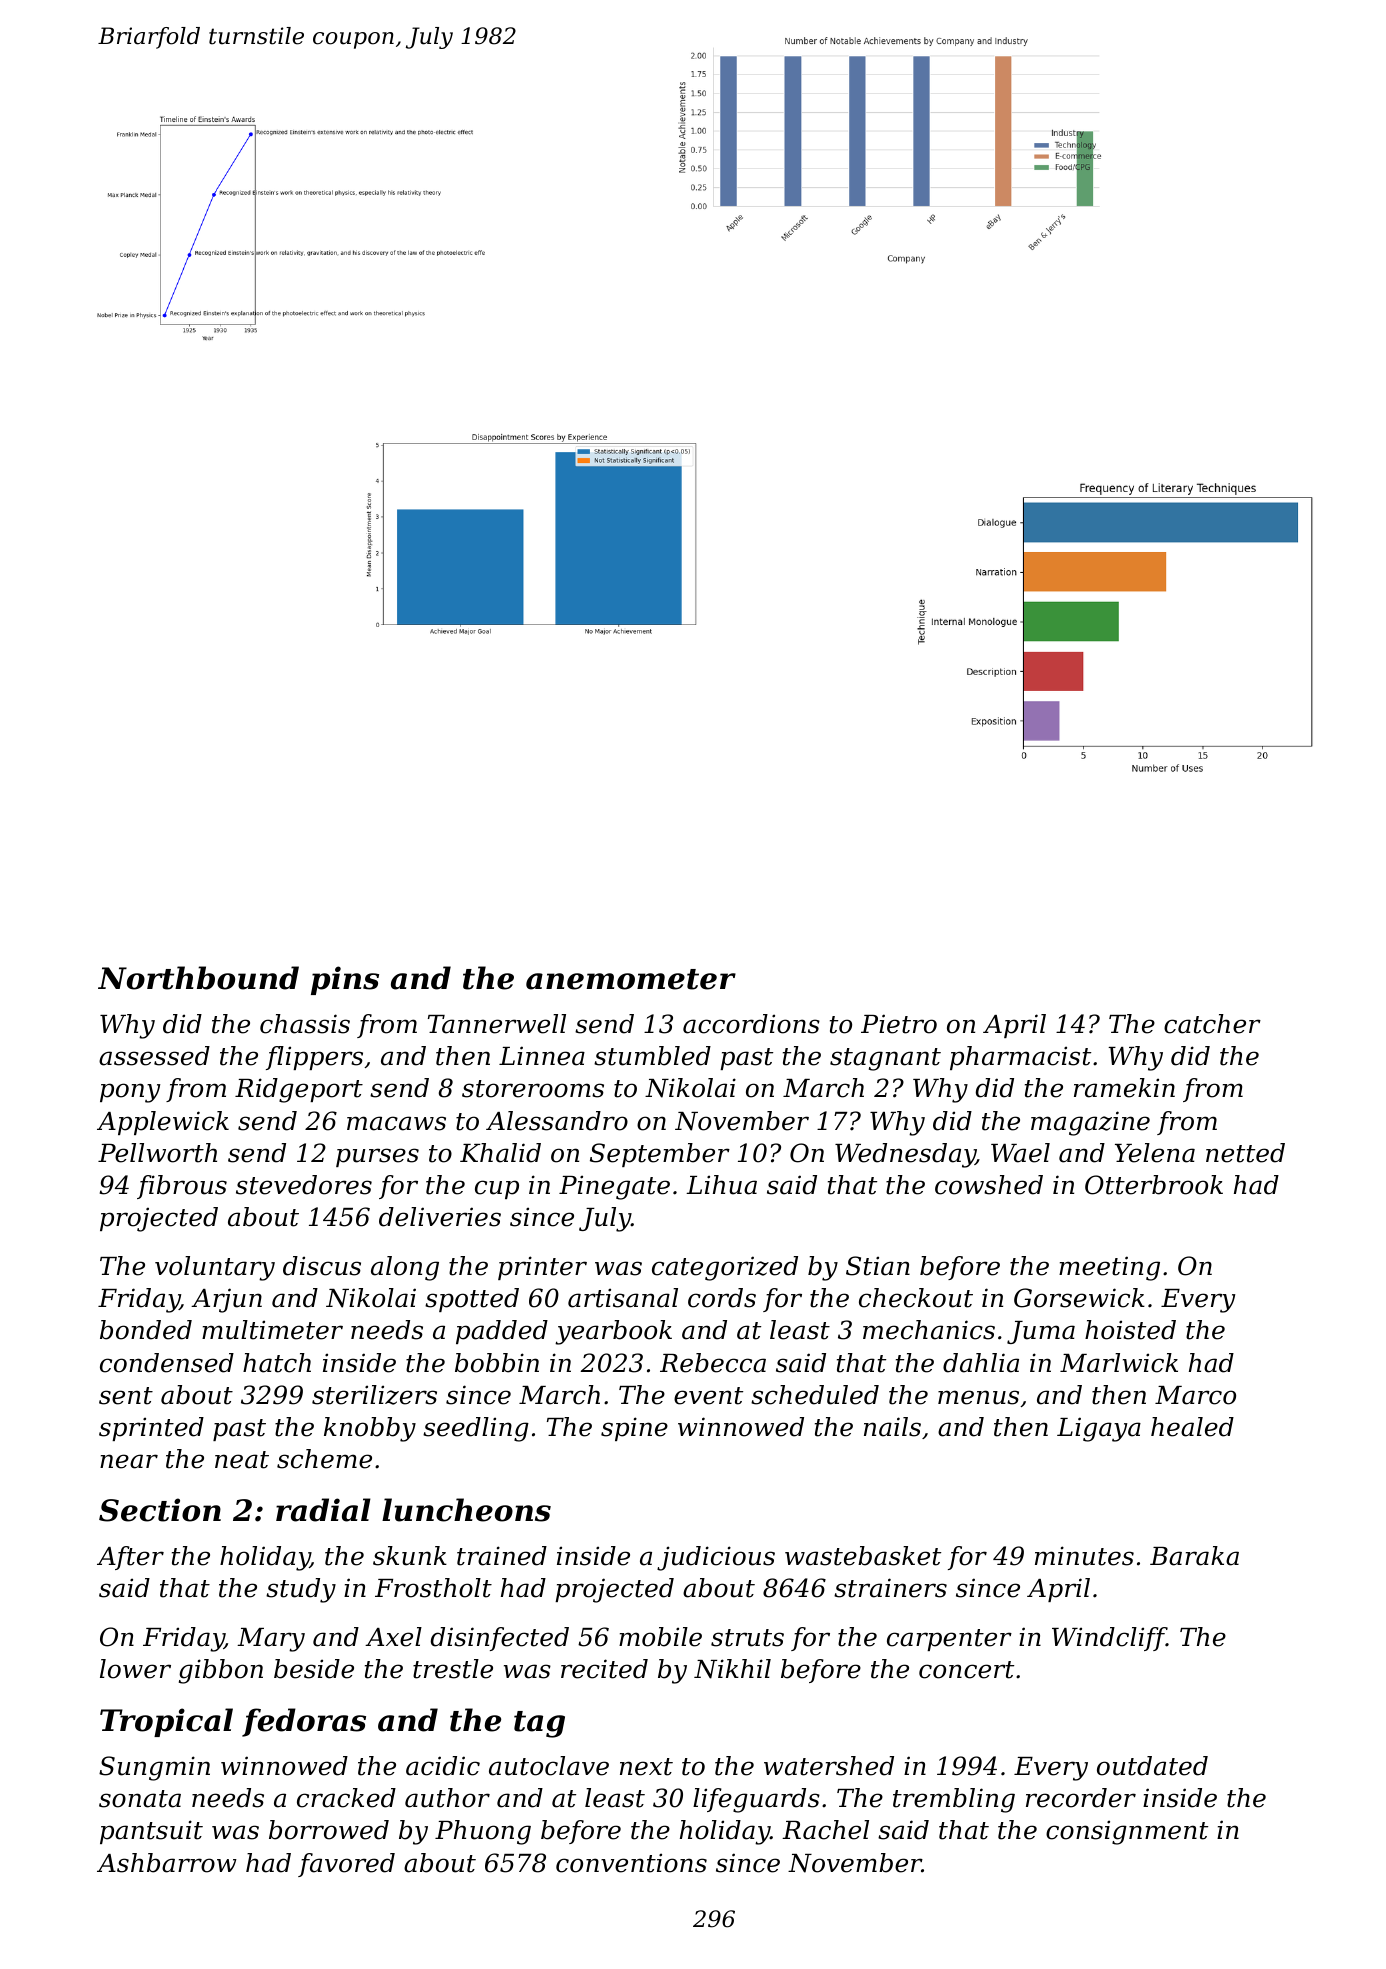 The image size is (1386, 1969). What do you see at coordinates (140, 1799) in the screenshot?
I see `sonata` at bounding box center [140, 1799].
